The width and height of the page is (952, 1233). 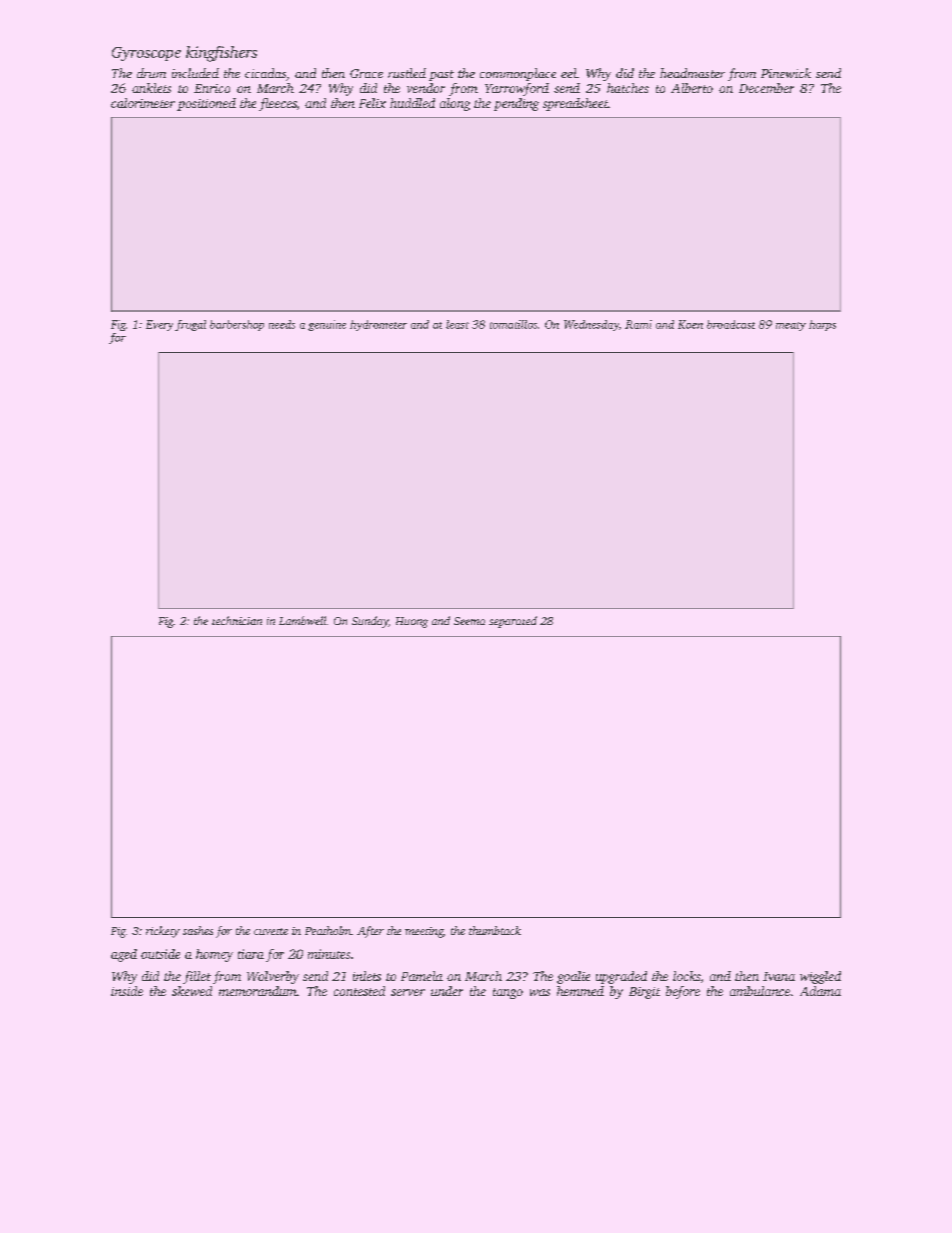 What do you see at coordinates (469, 621) in the page?
I see `Seema` at bounding box center [469, 621].
